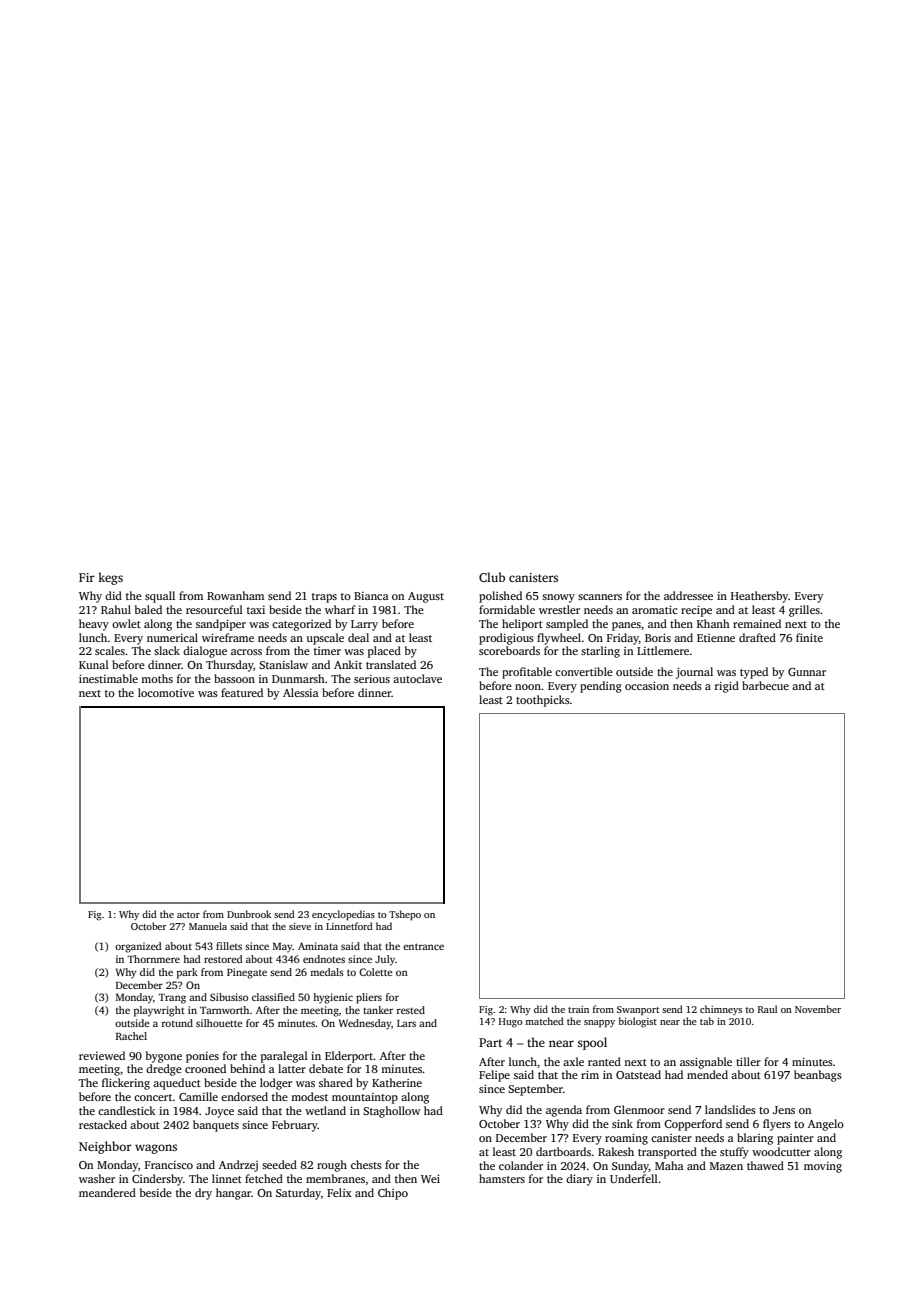  Describe the element at coordinates (417, 678) in the document. I see `autoclave` at that location.
